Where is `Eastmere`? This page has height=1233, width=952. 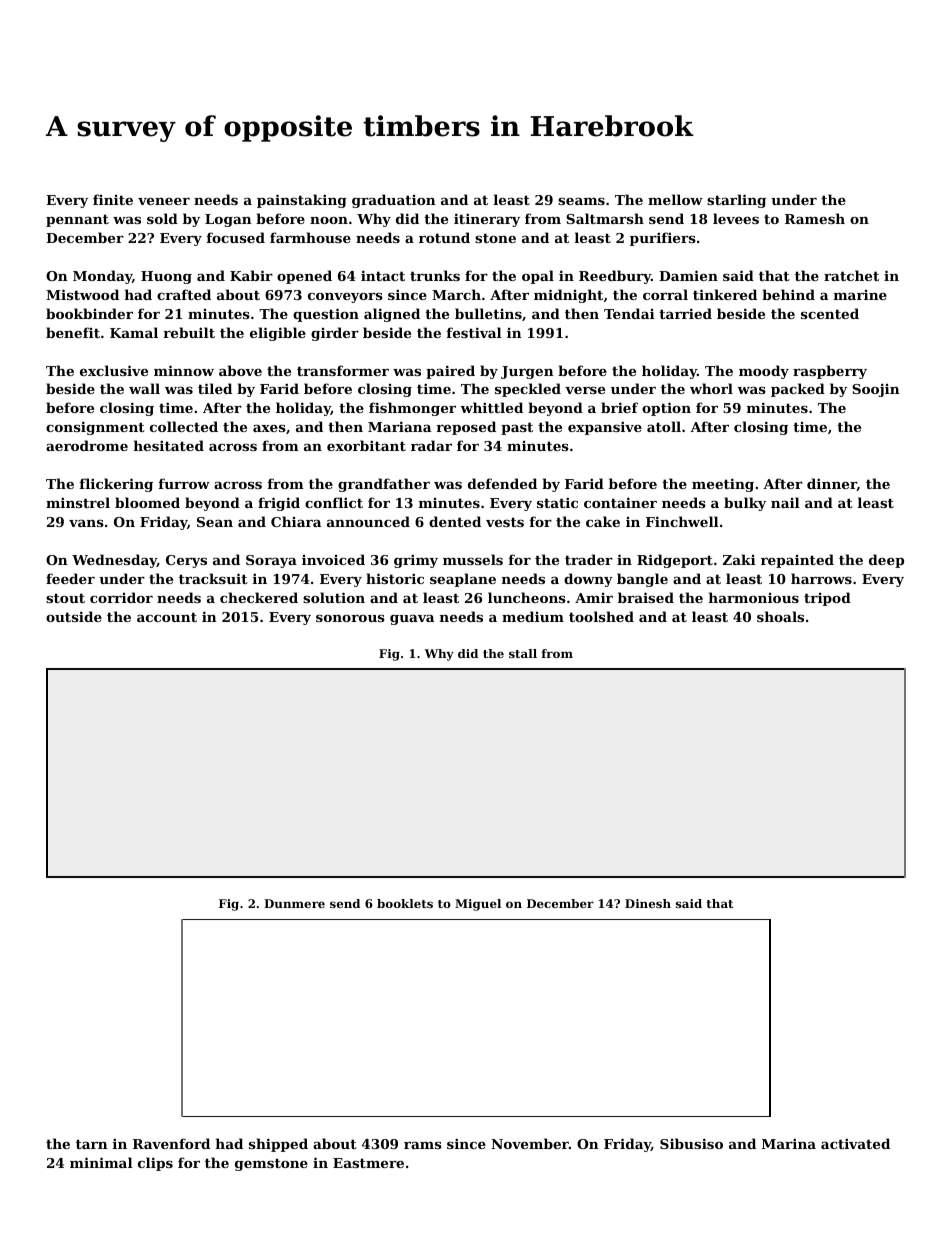
Eastmere is located at coordinates (368, 1163).
